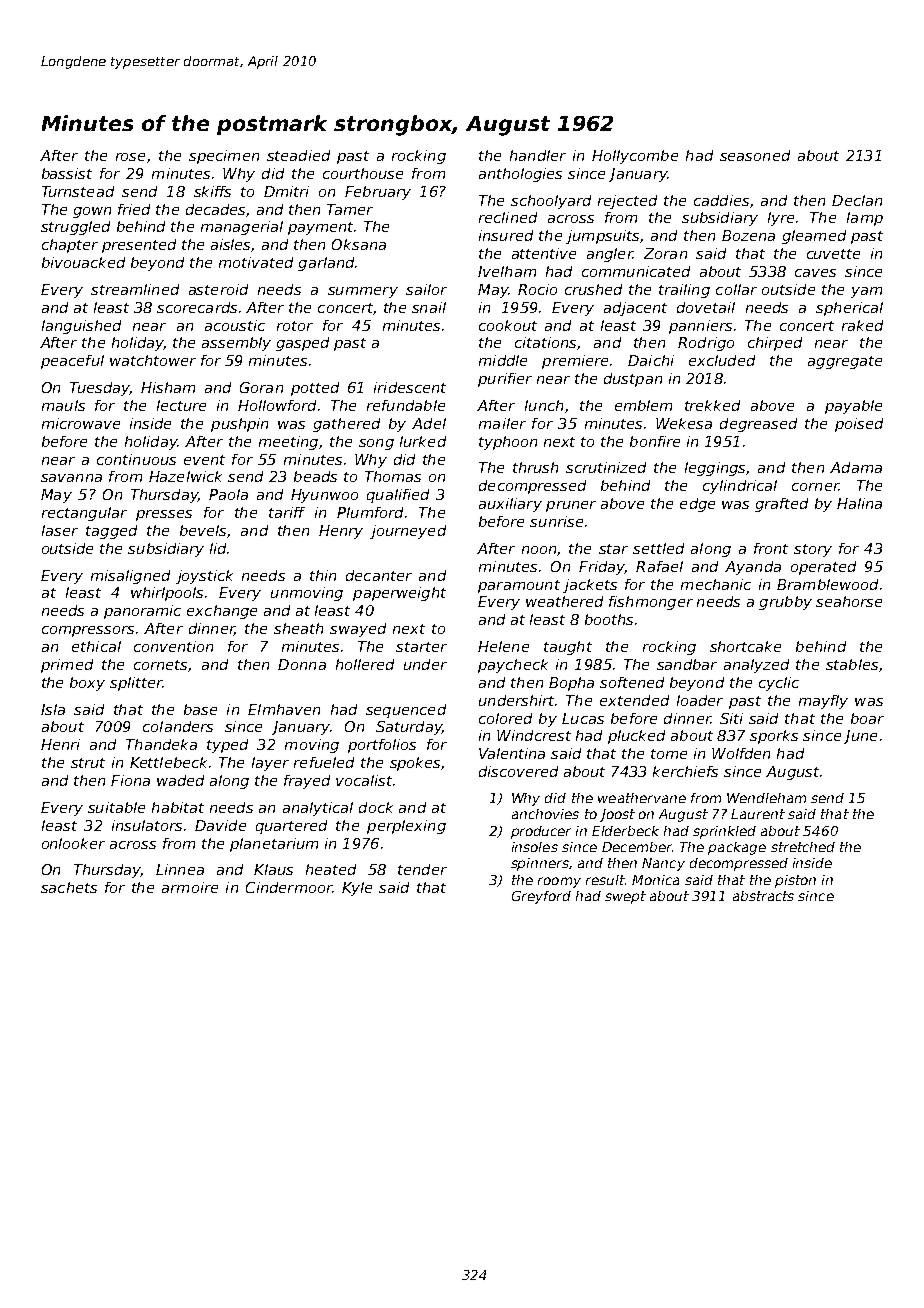 This image has width=924, height=1308. Describe the element at coordinates (409, 728) in the image. I see `Saturday` at that location.
